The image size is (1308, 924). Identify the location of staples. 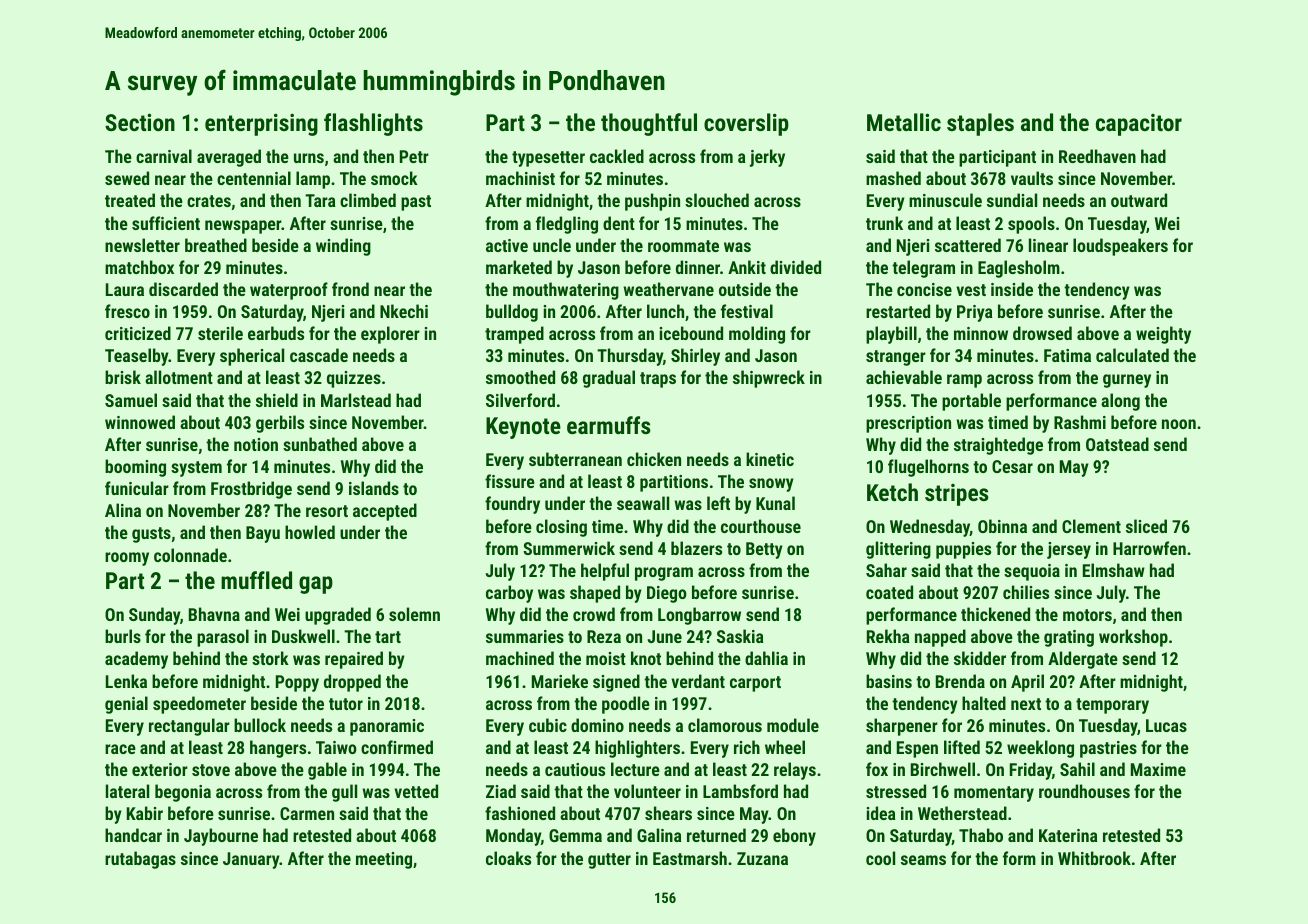
(980, 124).
